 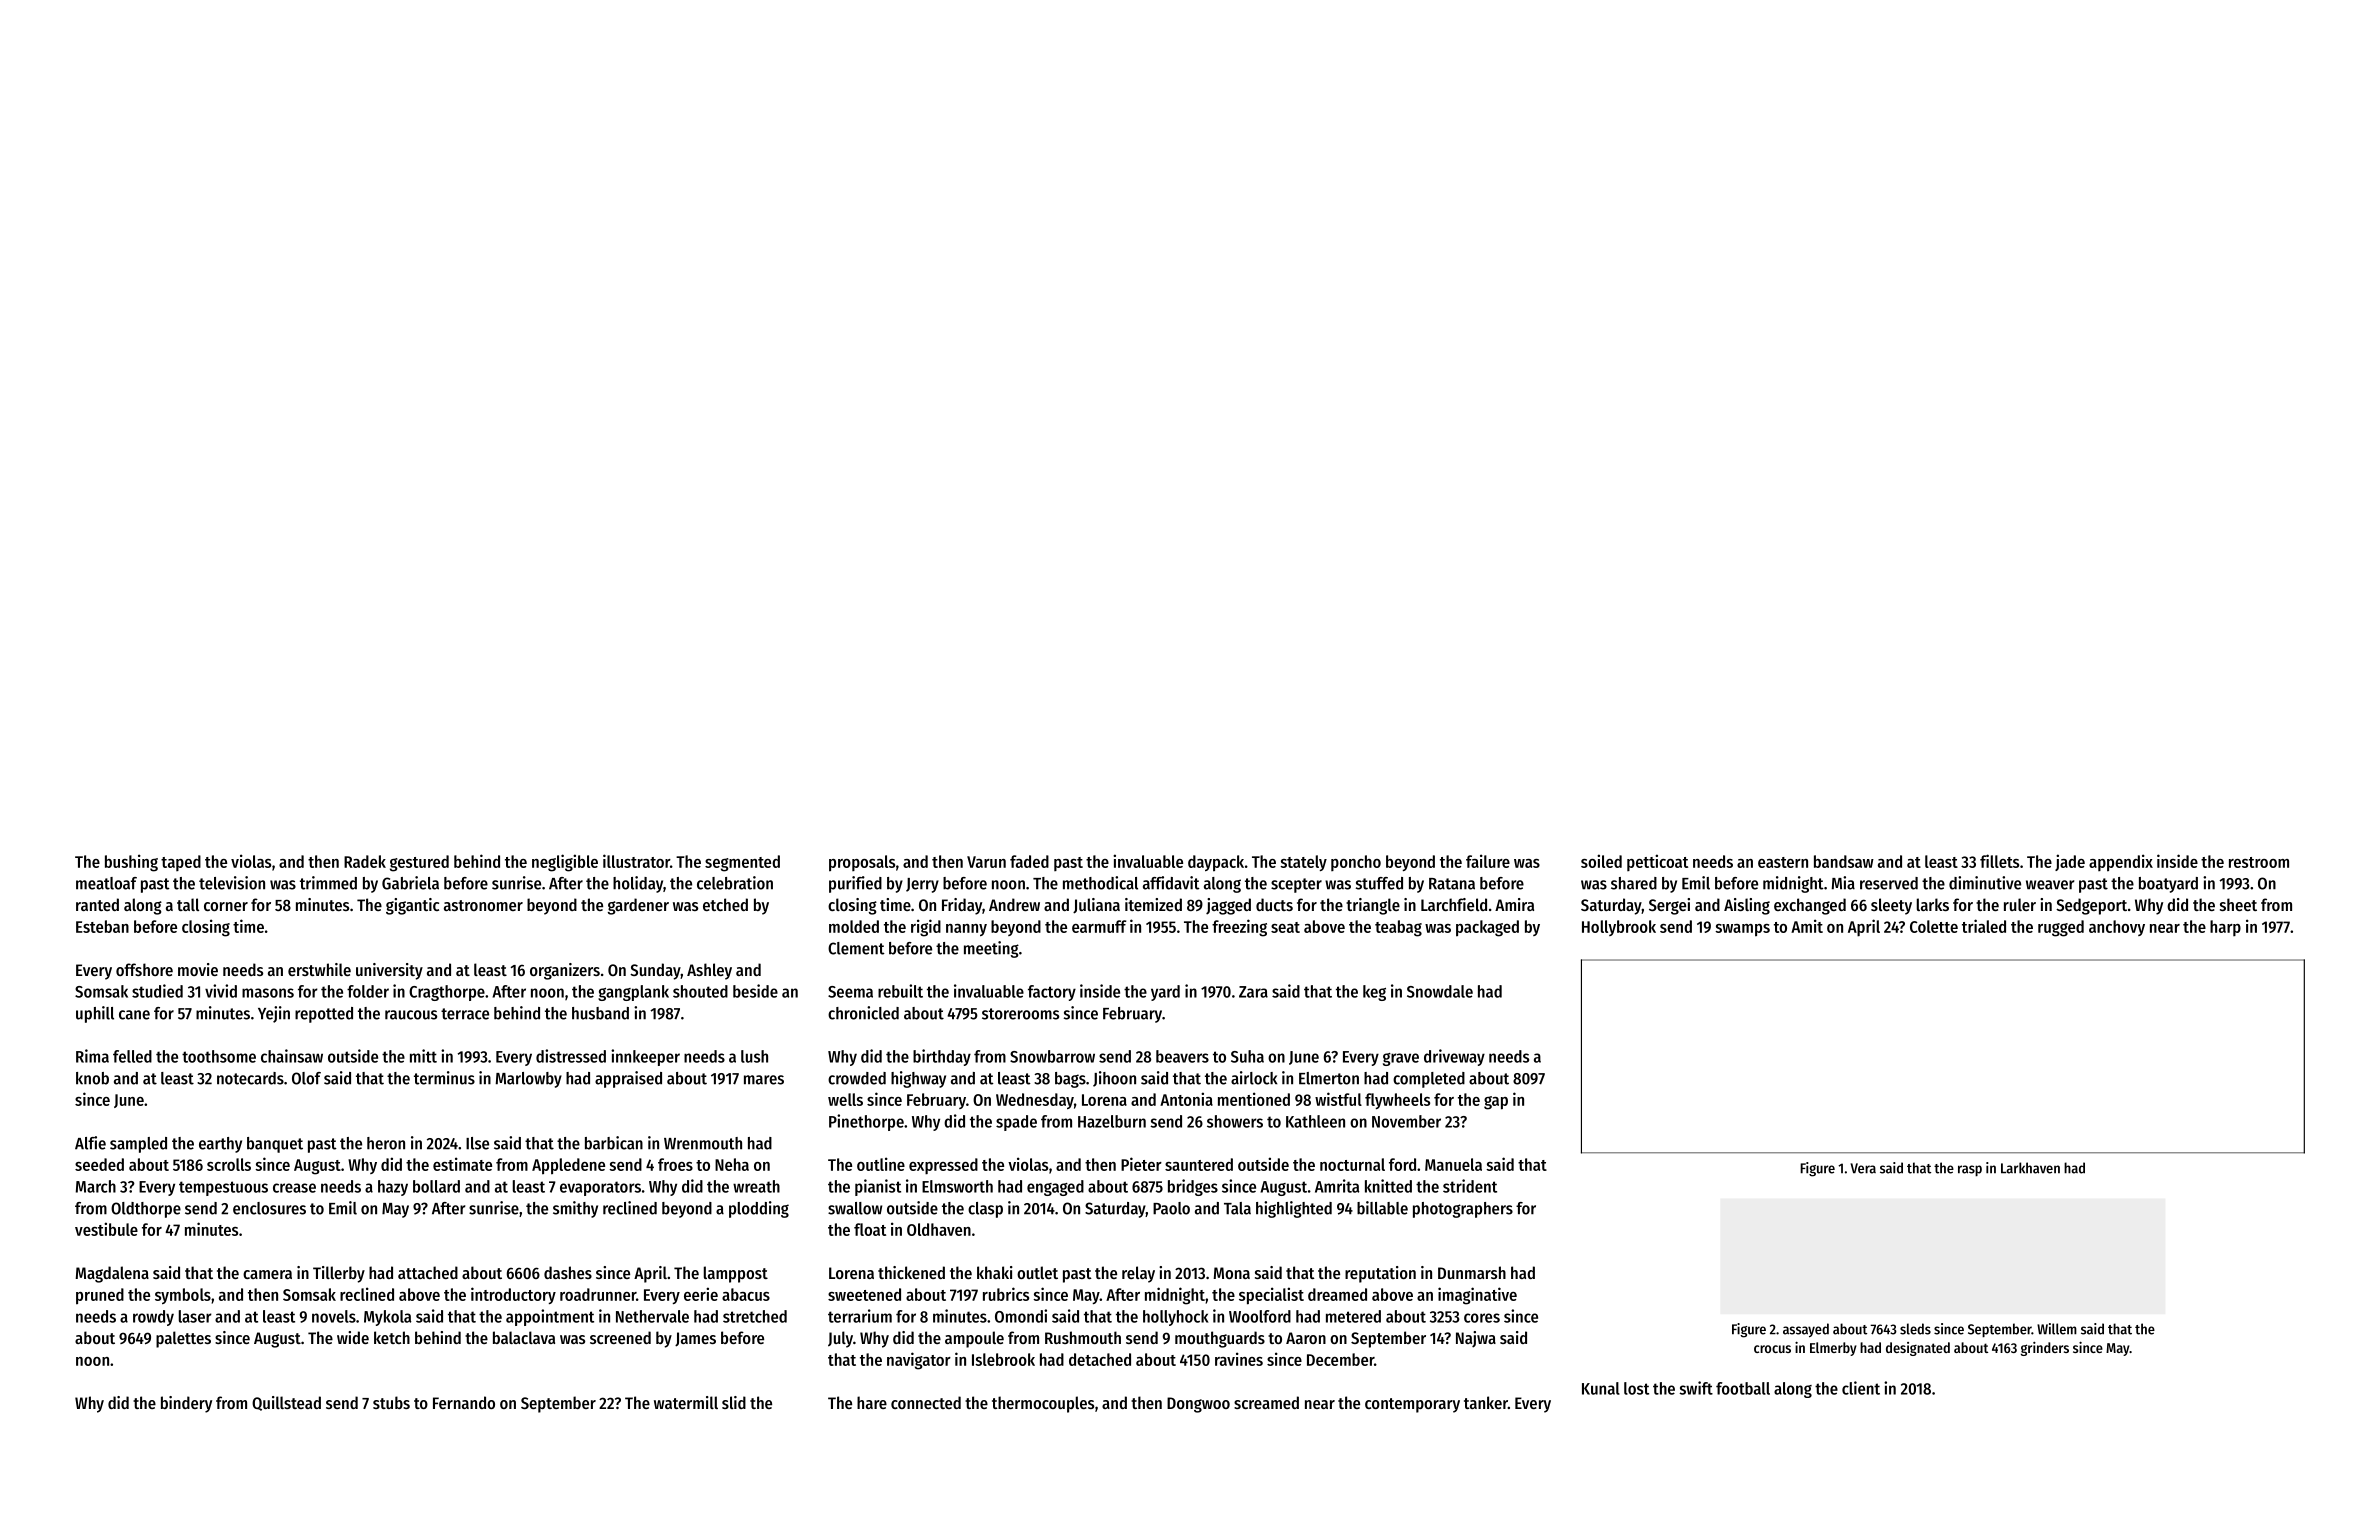 I want to click on daypack, so click(x=1216, y=863).
